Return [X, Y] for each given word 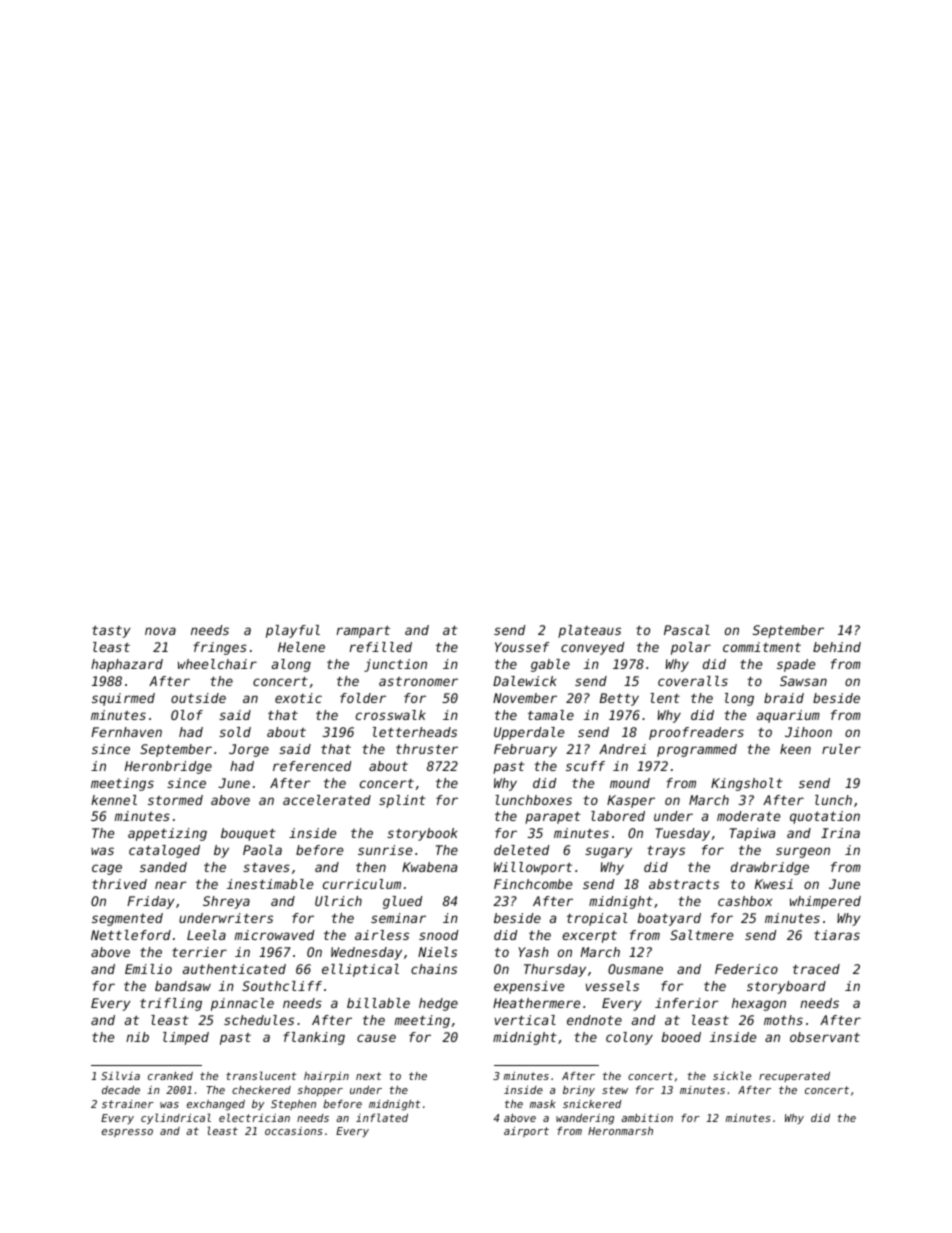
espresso [127, 1133]
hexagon [759, 1004]
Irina [840, 833]
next [369, 1076]
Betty [619, 699]
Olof [187, 715]
